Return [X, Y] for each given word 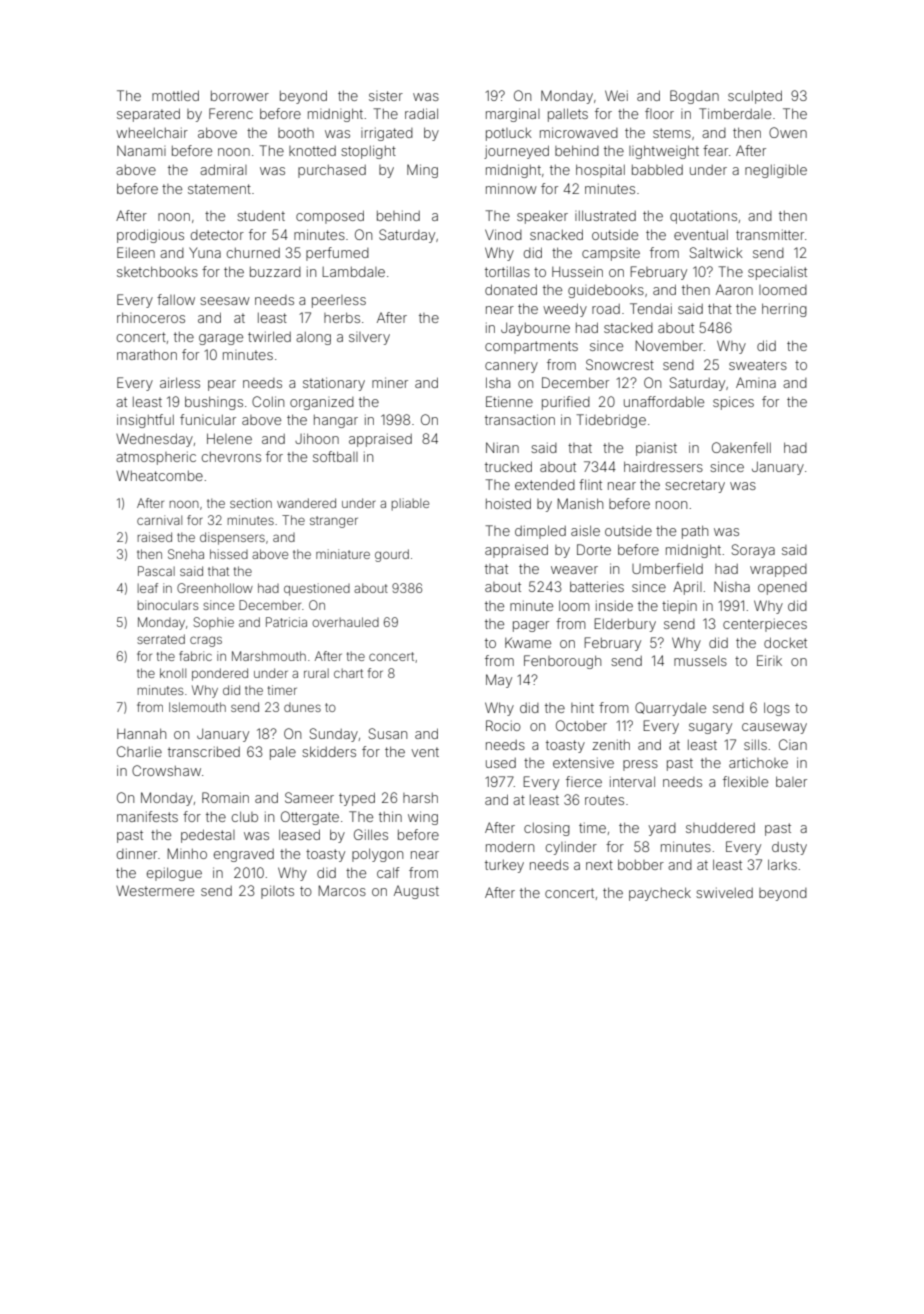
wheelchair [152, 132]
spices [733, 403]
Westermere [155, 890]
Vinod [503, 234]
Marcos [342, 890]
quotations [703, 217]
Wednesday [154, 440]
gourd [392, 555]
